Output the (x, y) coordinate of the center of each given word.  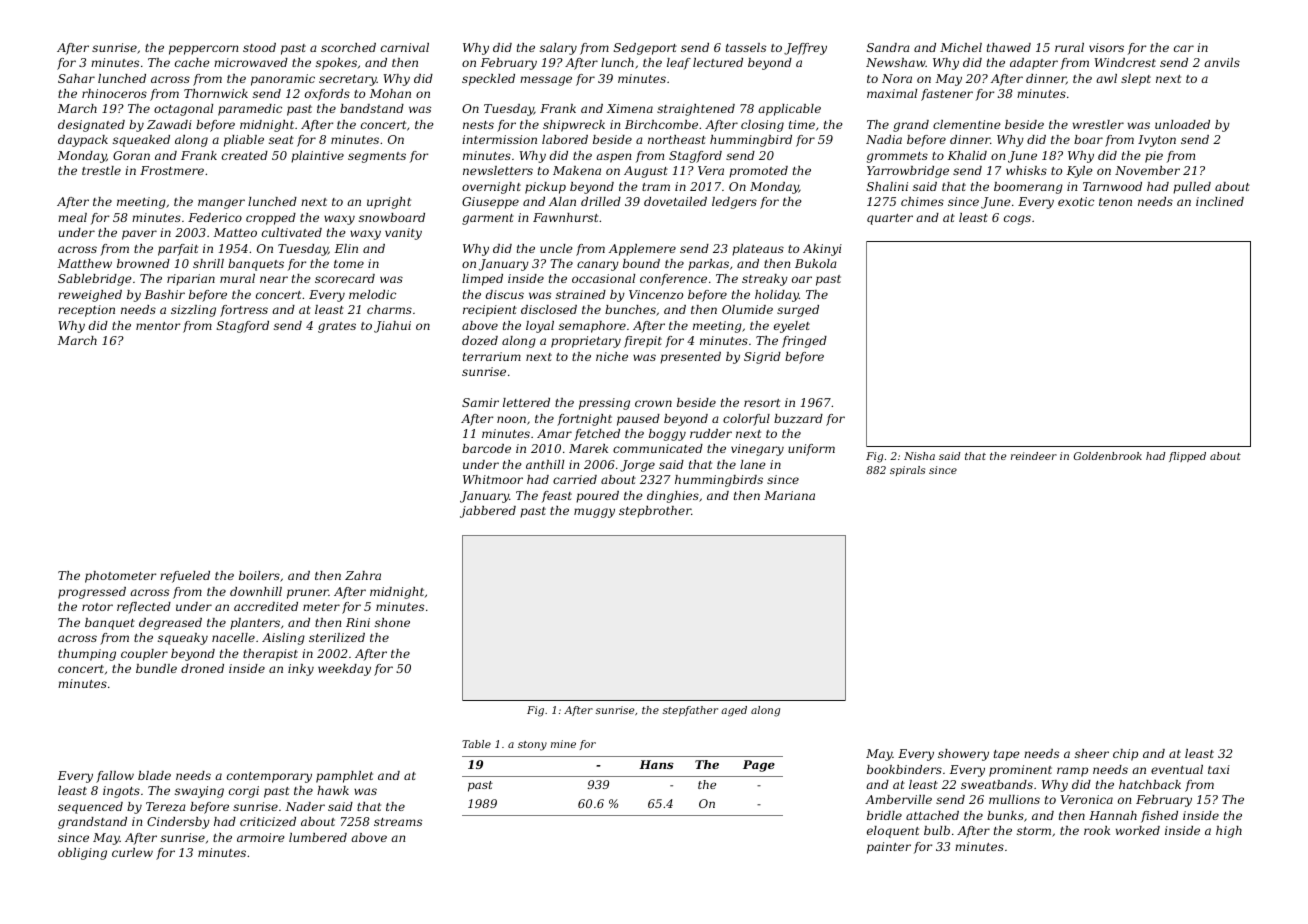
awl (1106, 78)
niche (612, 356)
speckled (488, 80)
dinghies (673, 497)
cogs (1017, 220)
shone (392, 622)
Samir (480, 402)
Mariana (789, 495)
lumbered (318, 837)
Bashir (165, 294)
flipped (1187, 457)
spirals (907, 471)
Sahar (76, 78)
